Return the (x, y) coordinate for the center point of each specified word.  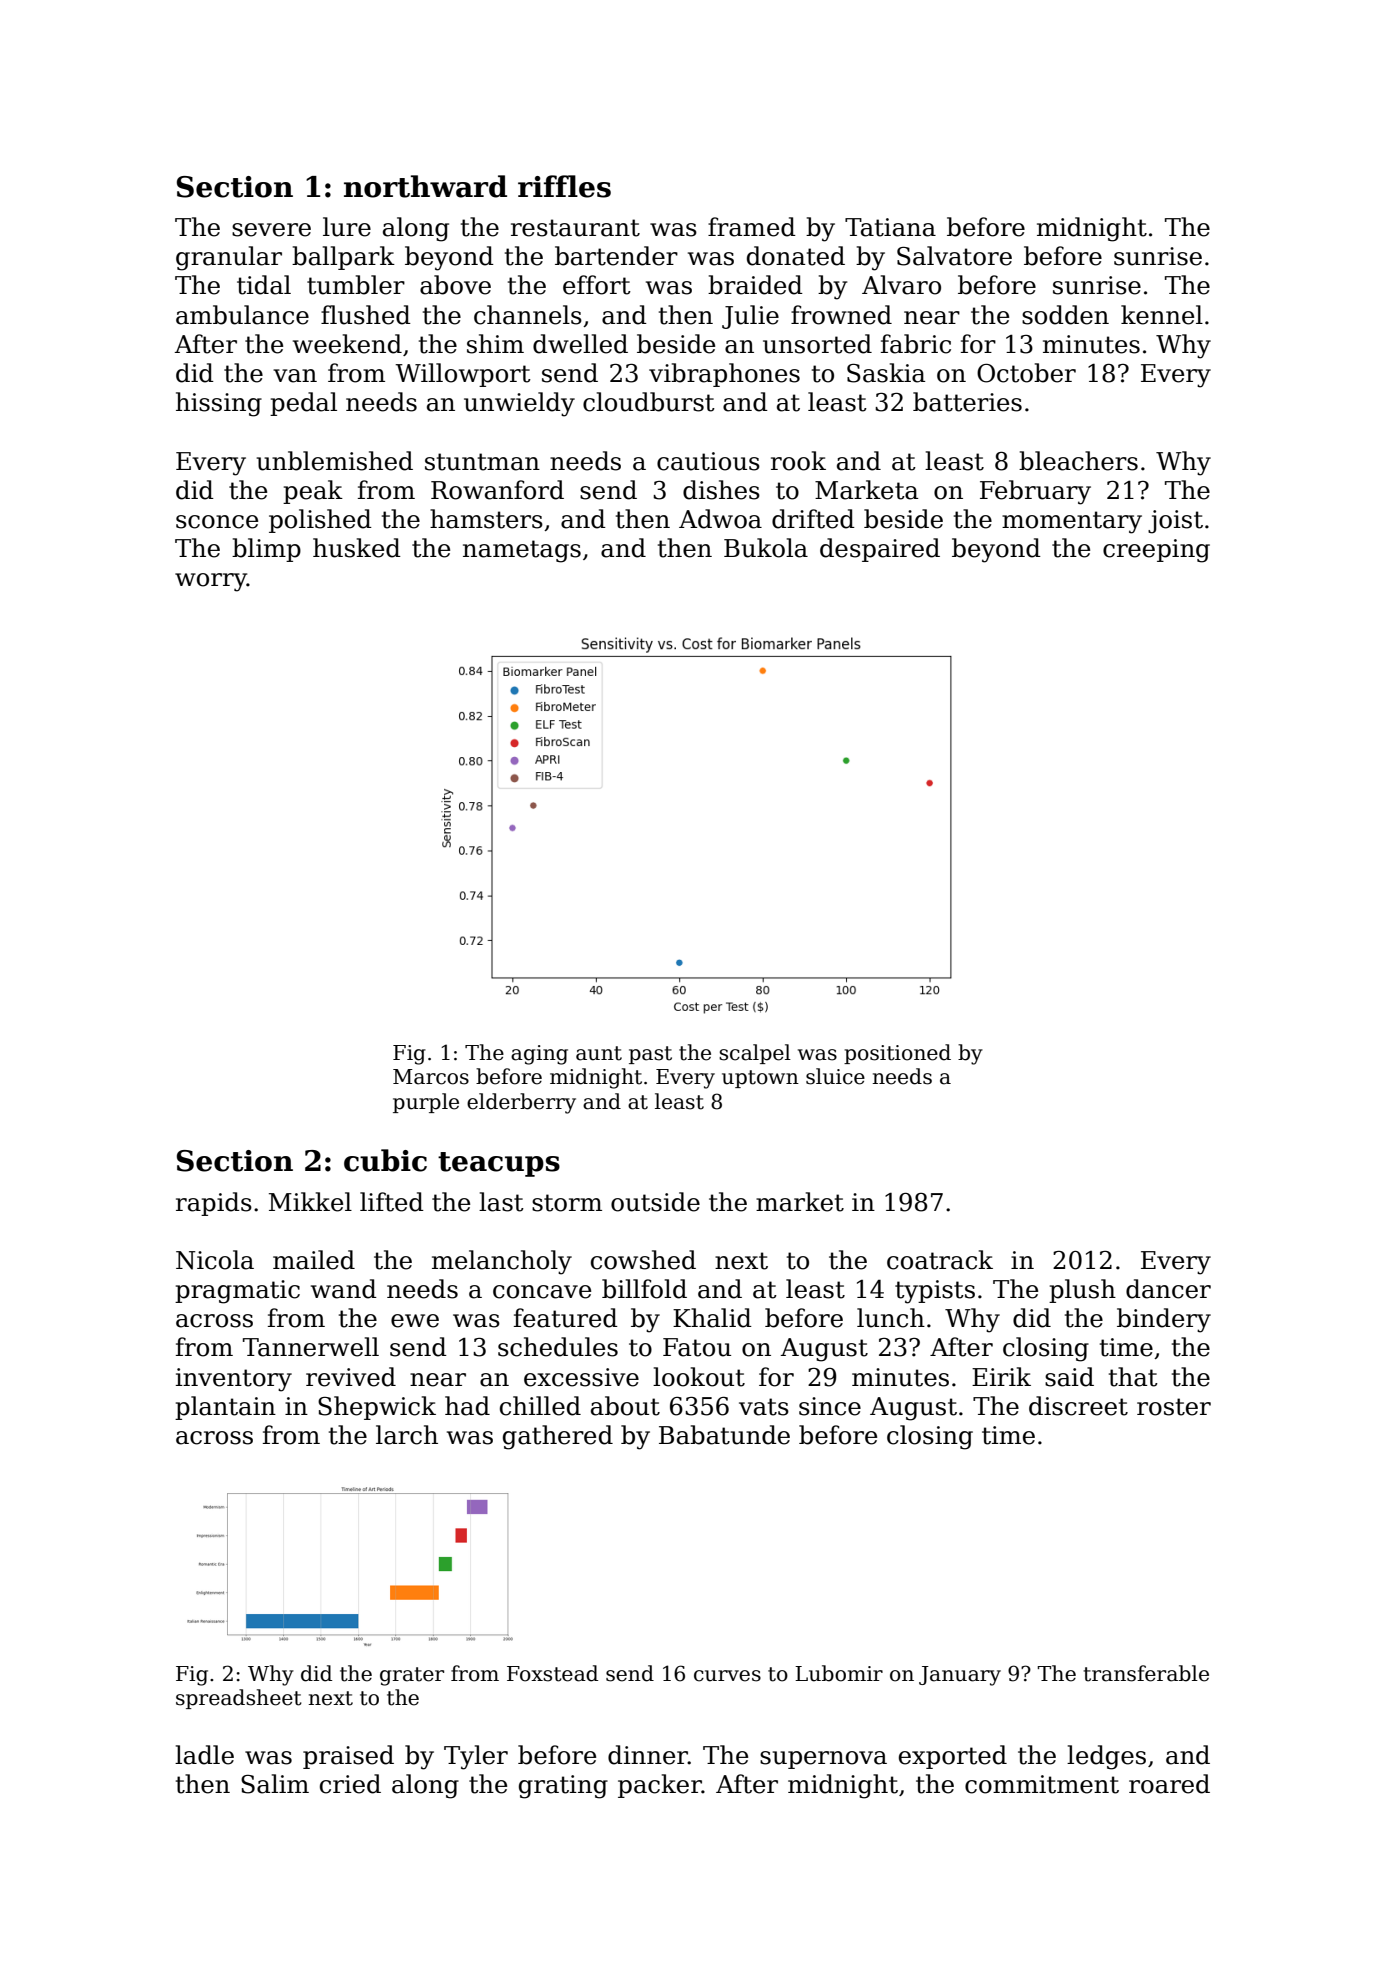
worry (211, 582)
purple (426, 1103)
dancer (1168, 1289)
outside (655, 1202)
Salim (275, 1784)
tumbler (356, 285)
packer (660, 1786)
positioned (897, 1054)
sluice (835, 1076)
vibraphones (724, 375)
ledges (1106, 1757)
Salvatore (954, 256)
